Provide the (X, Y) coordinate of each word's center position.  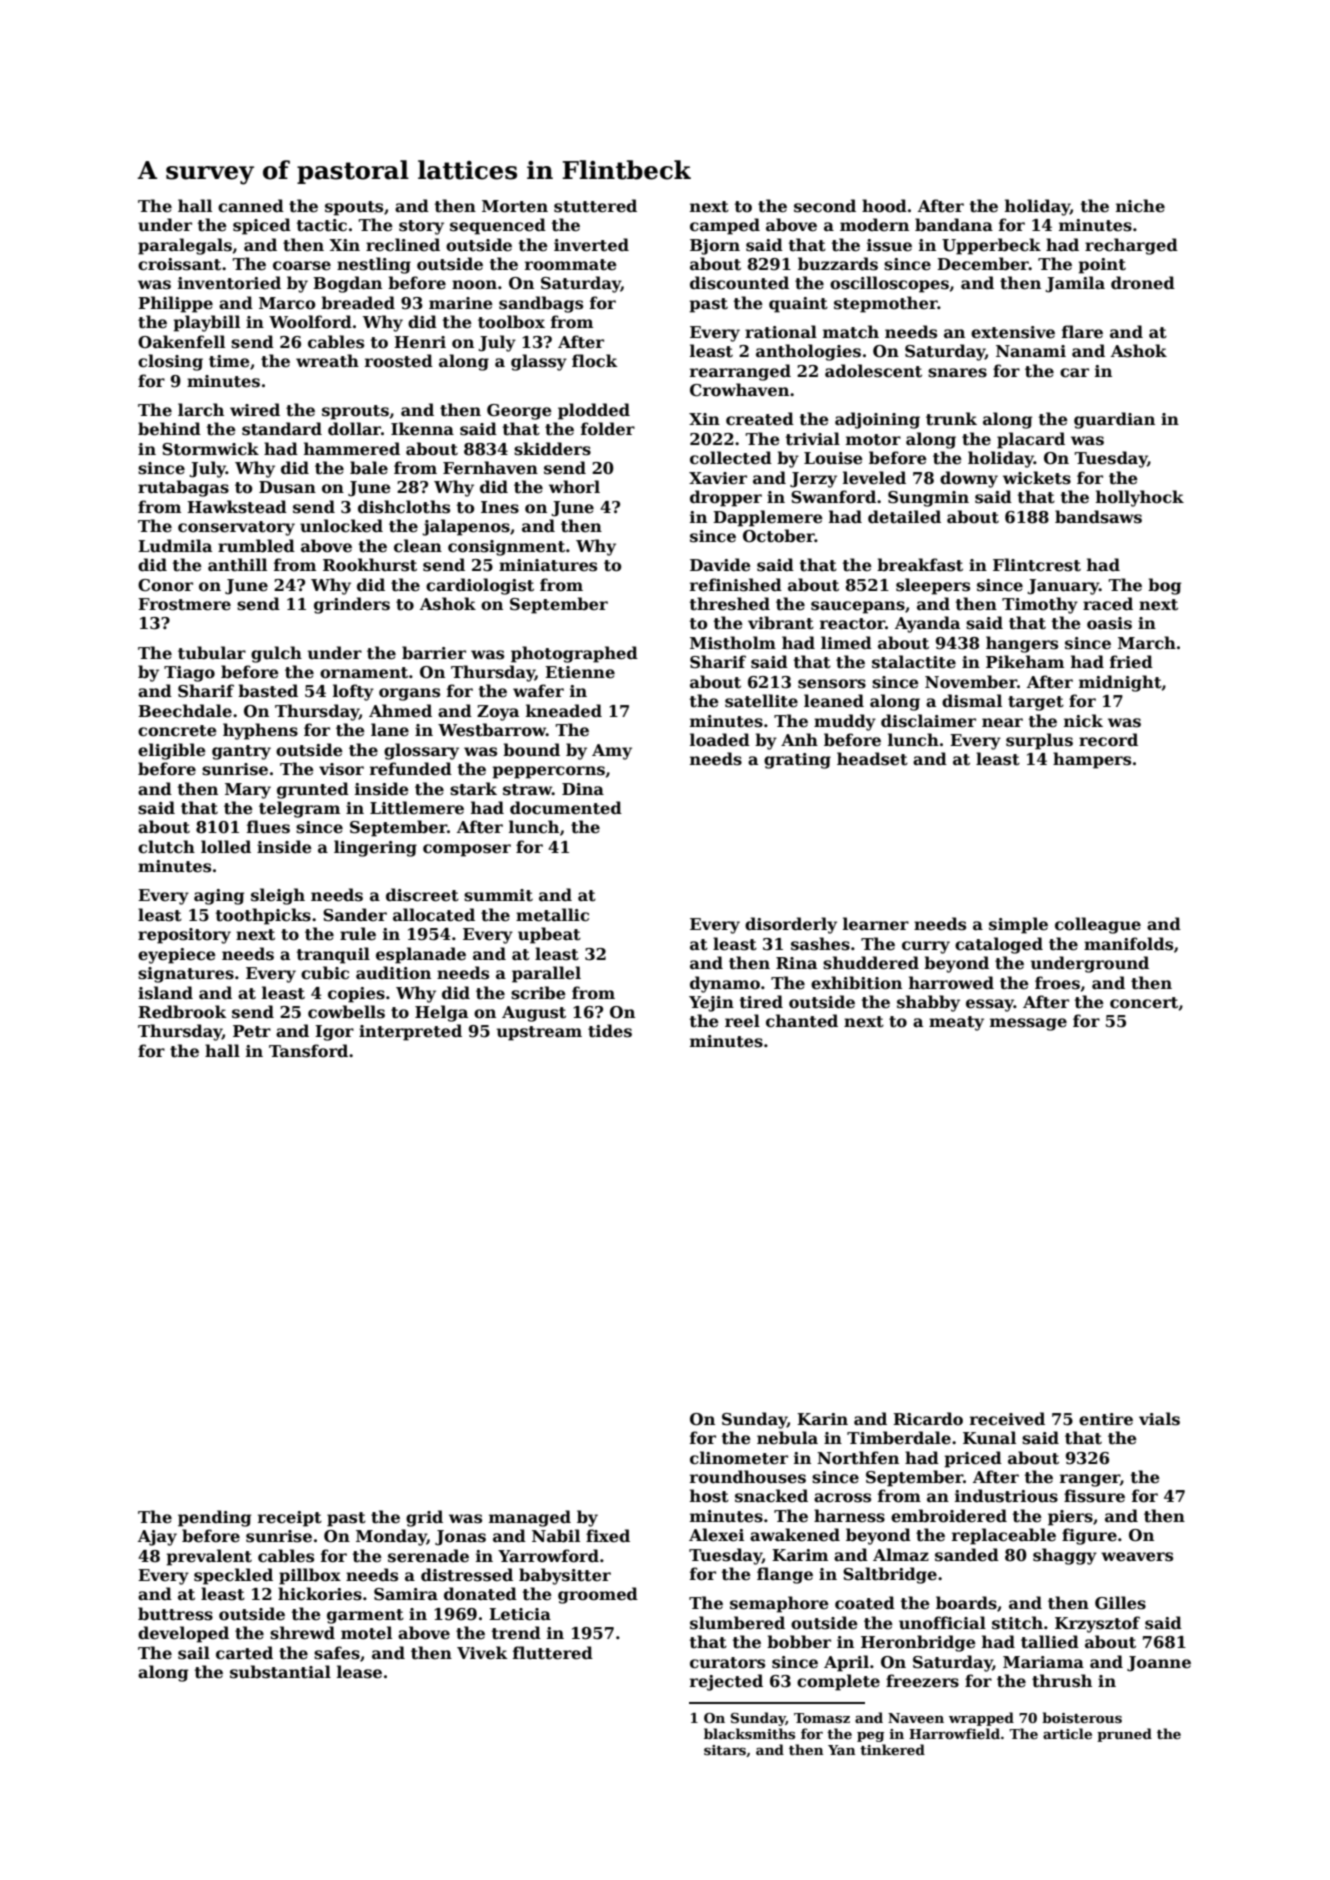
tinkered (892, 1749)
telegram (299, 809)
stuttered (595, 206)
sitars (725, 1750)
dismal (972, 701)
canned (251, 206)
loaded (720, 740)
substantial (280, 1672)
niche (1140, 206)
